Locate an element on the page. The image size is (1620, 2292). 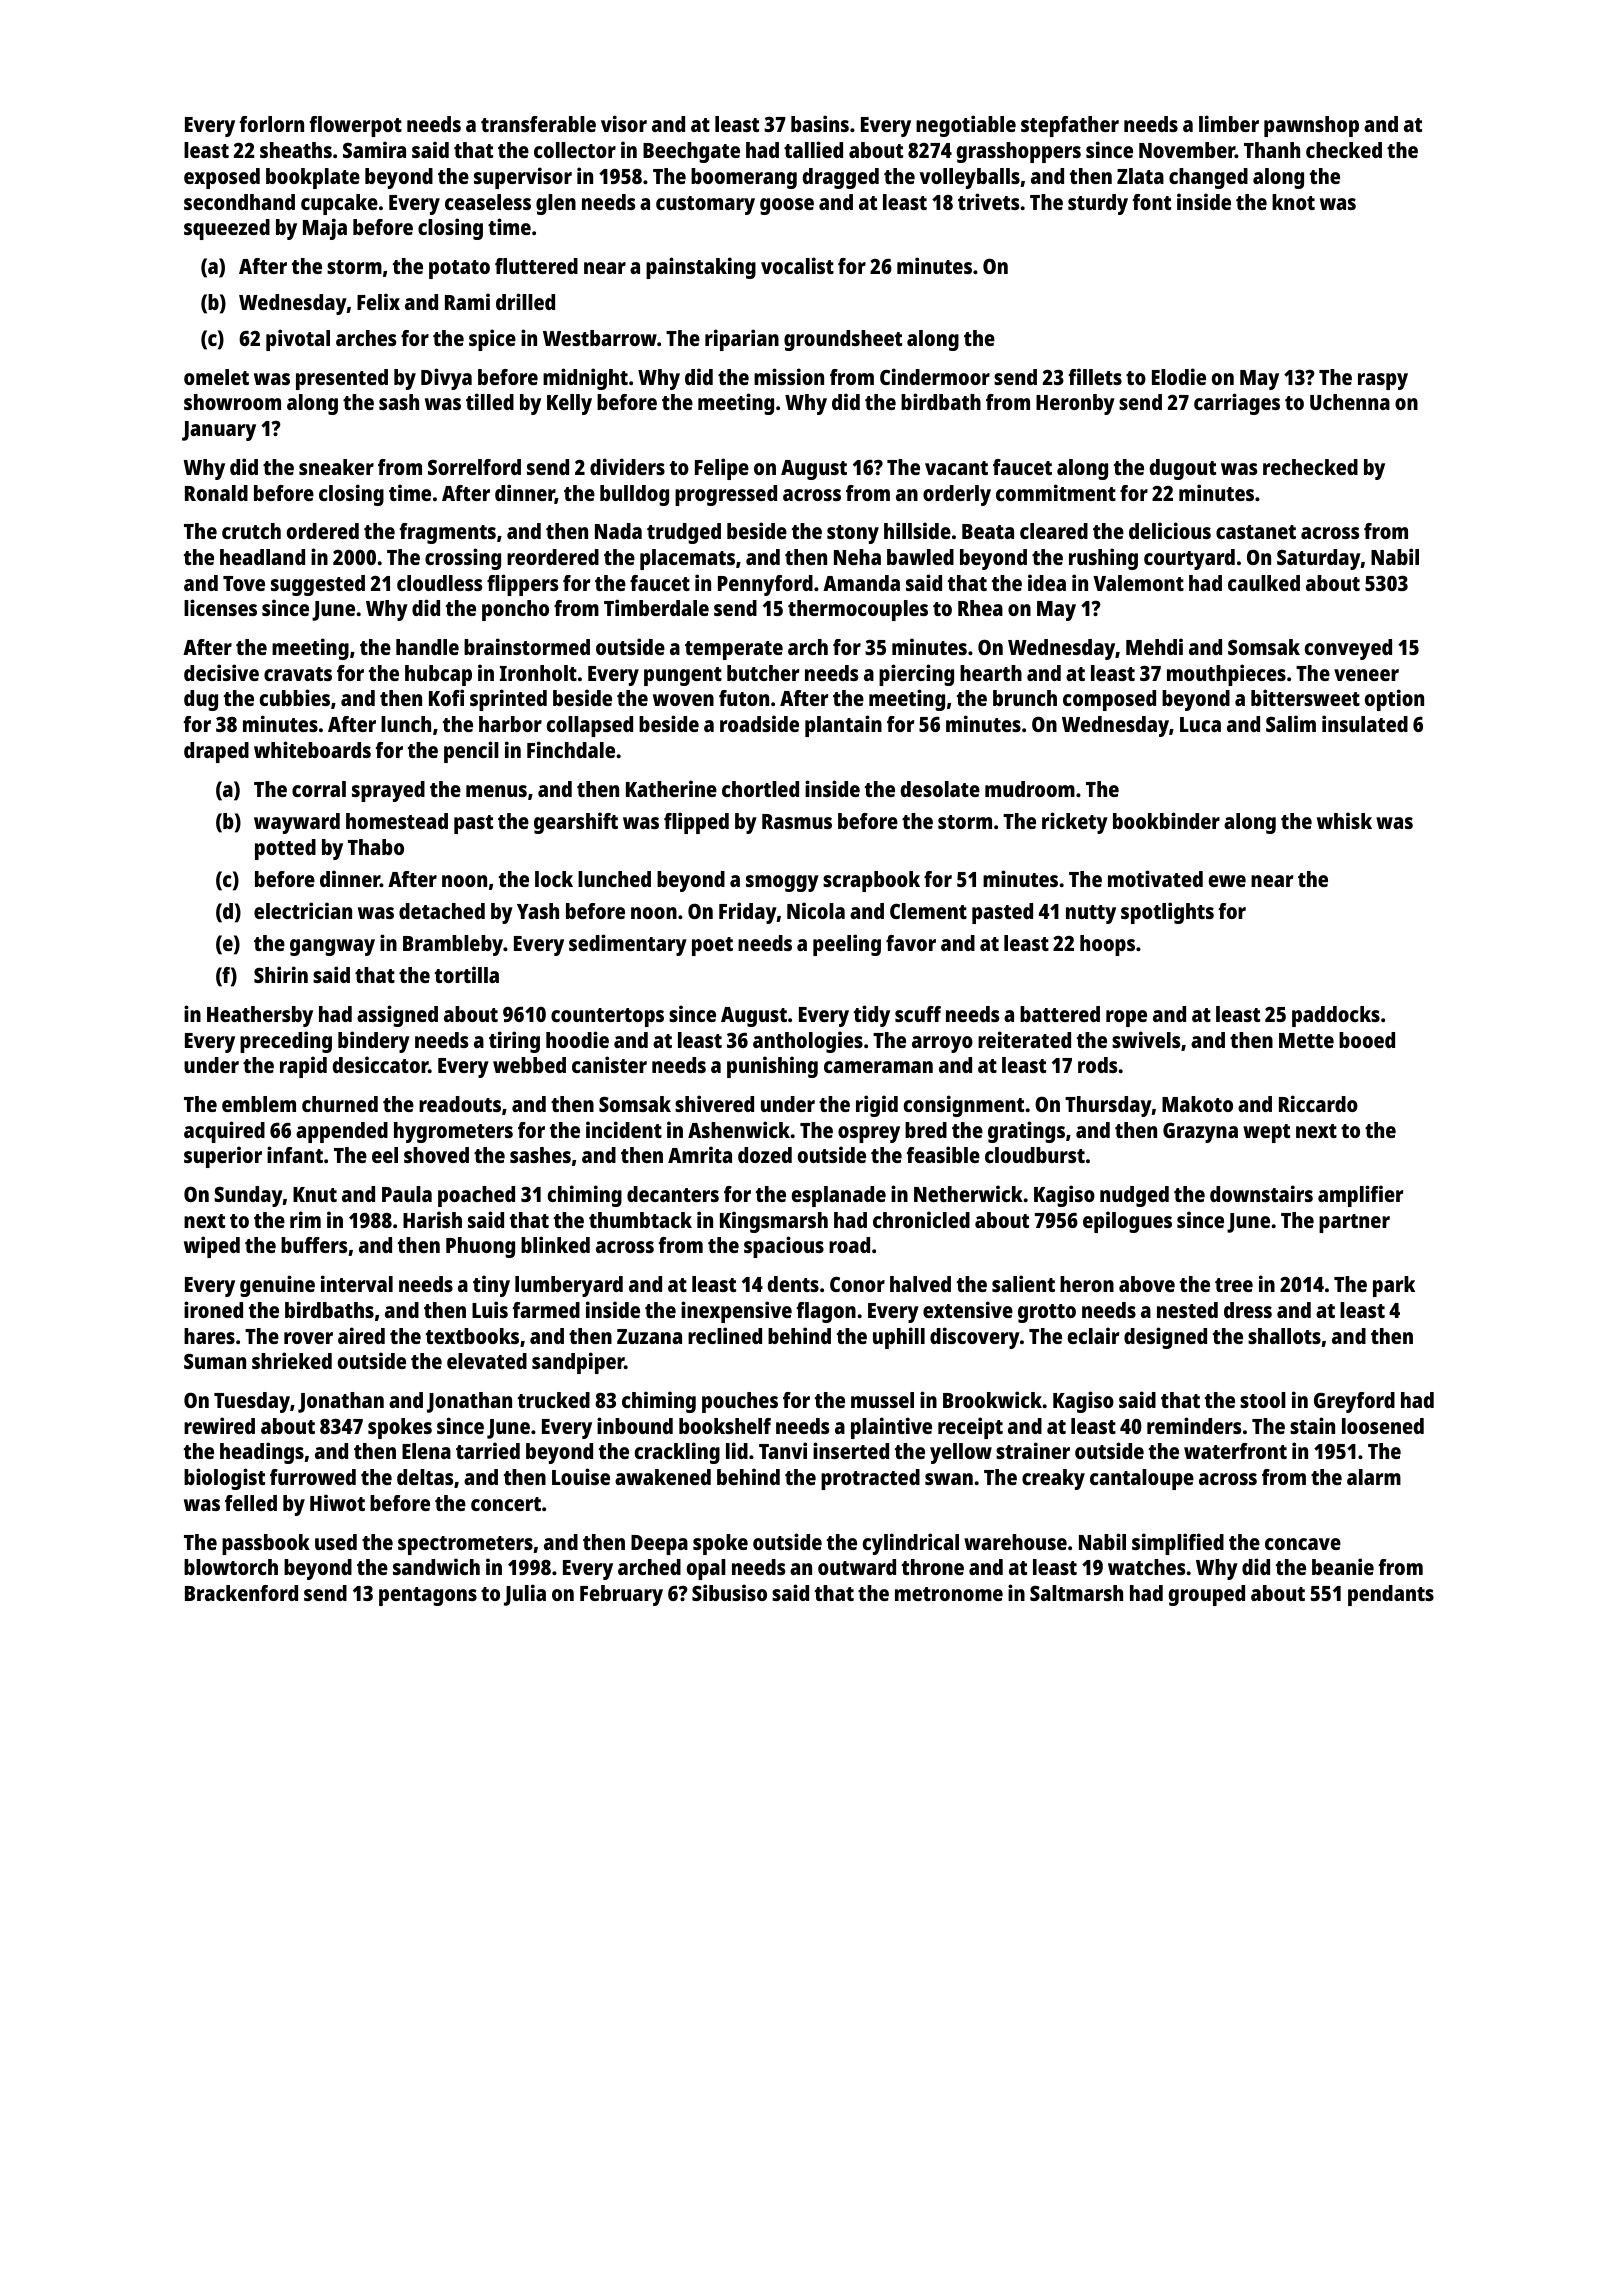
bookplate is located at coordinates (313, 178).
